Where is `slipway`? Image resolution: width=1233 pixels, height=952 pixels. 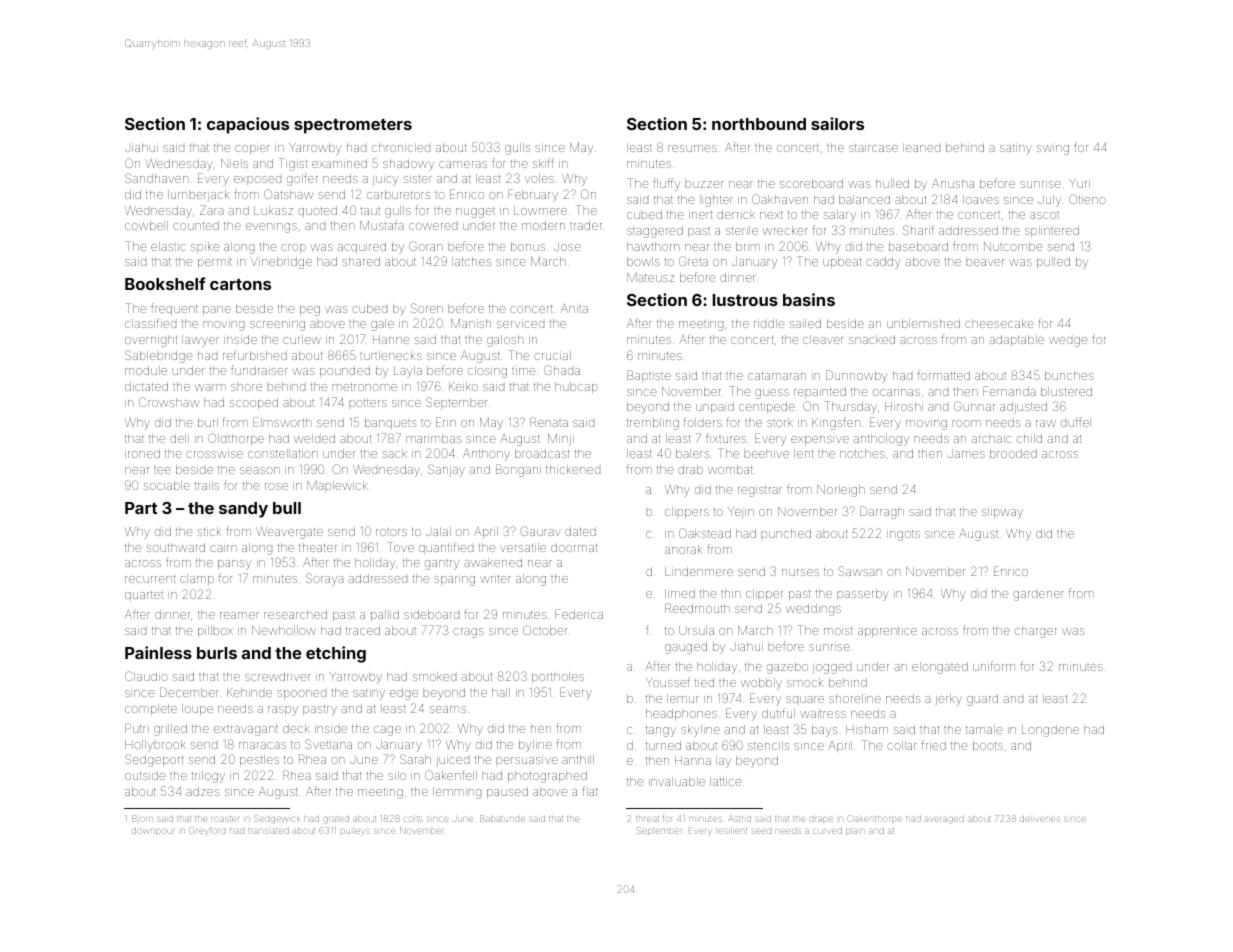 slipway is located at coordinates (1002, 513).
